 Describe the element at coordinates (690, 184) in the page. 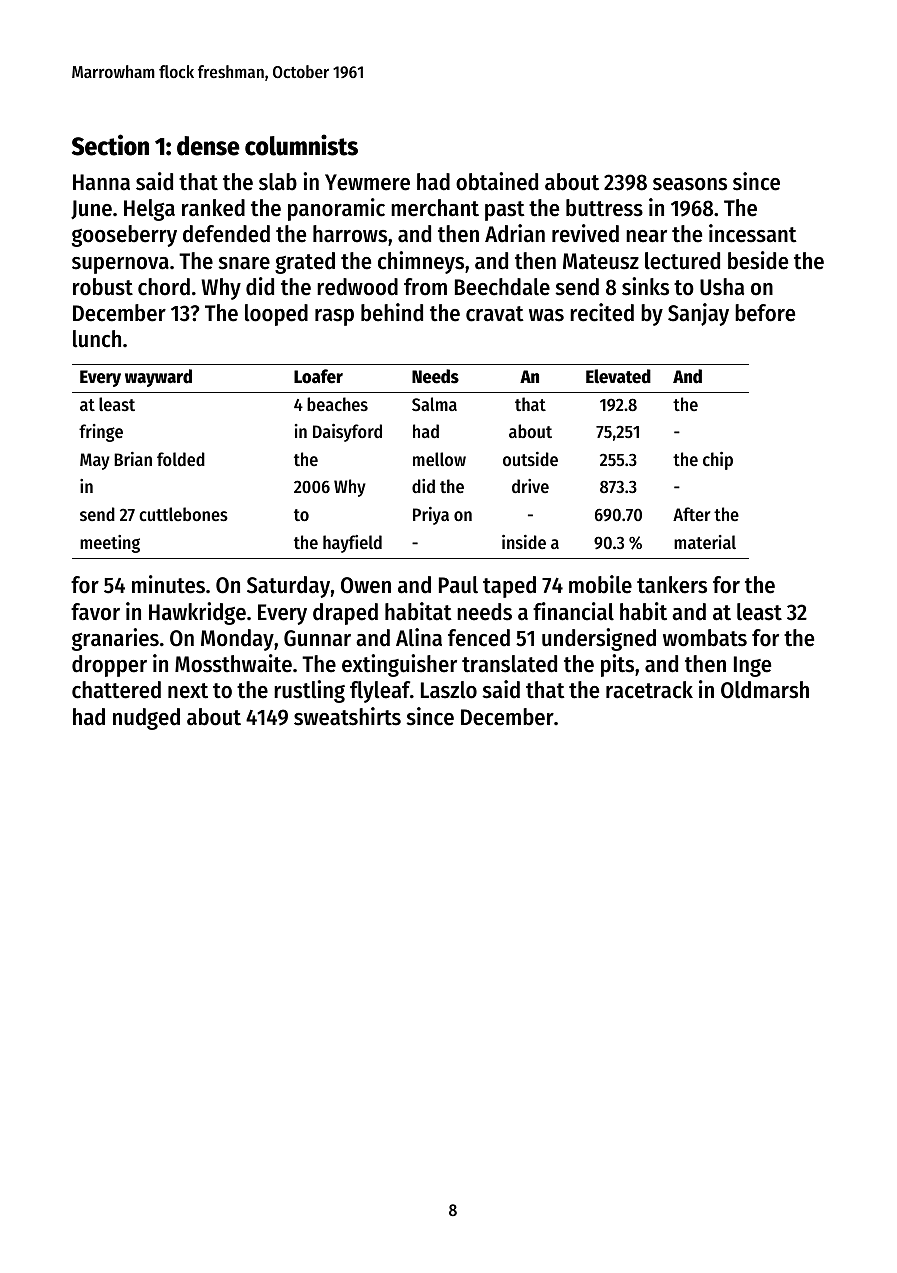

I see `seasons` at that location.
